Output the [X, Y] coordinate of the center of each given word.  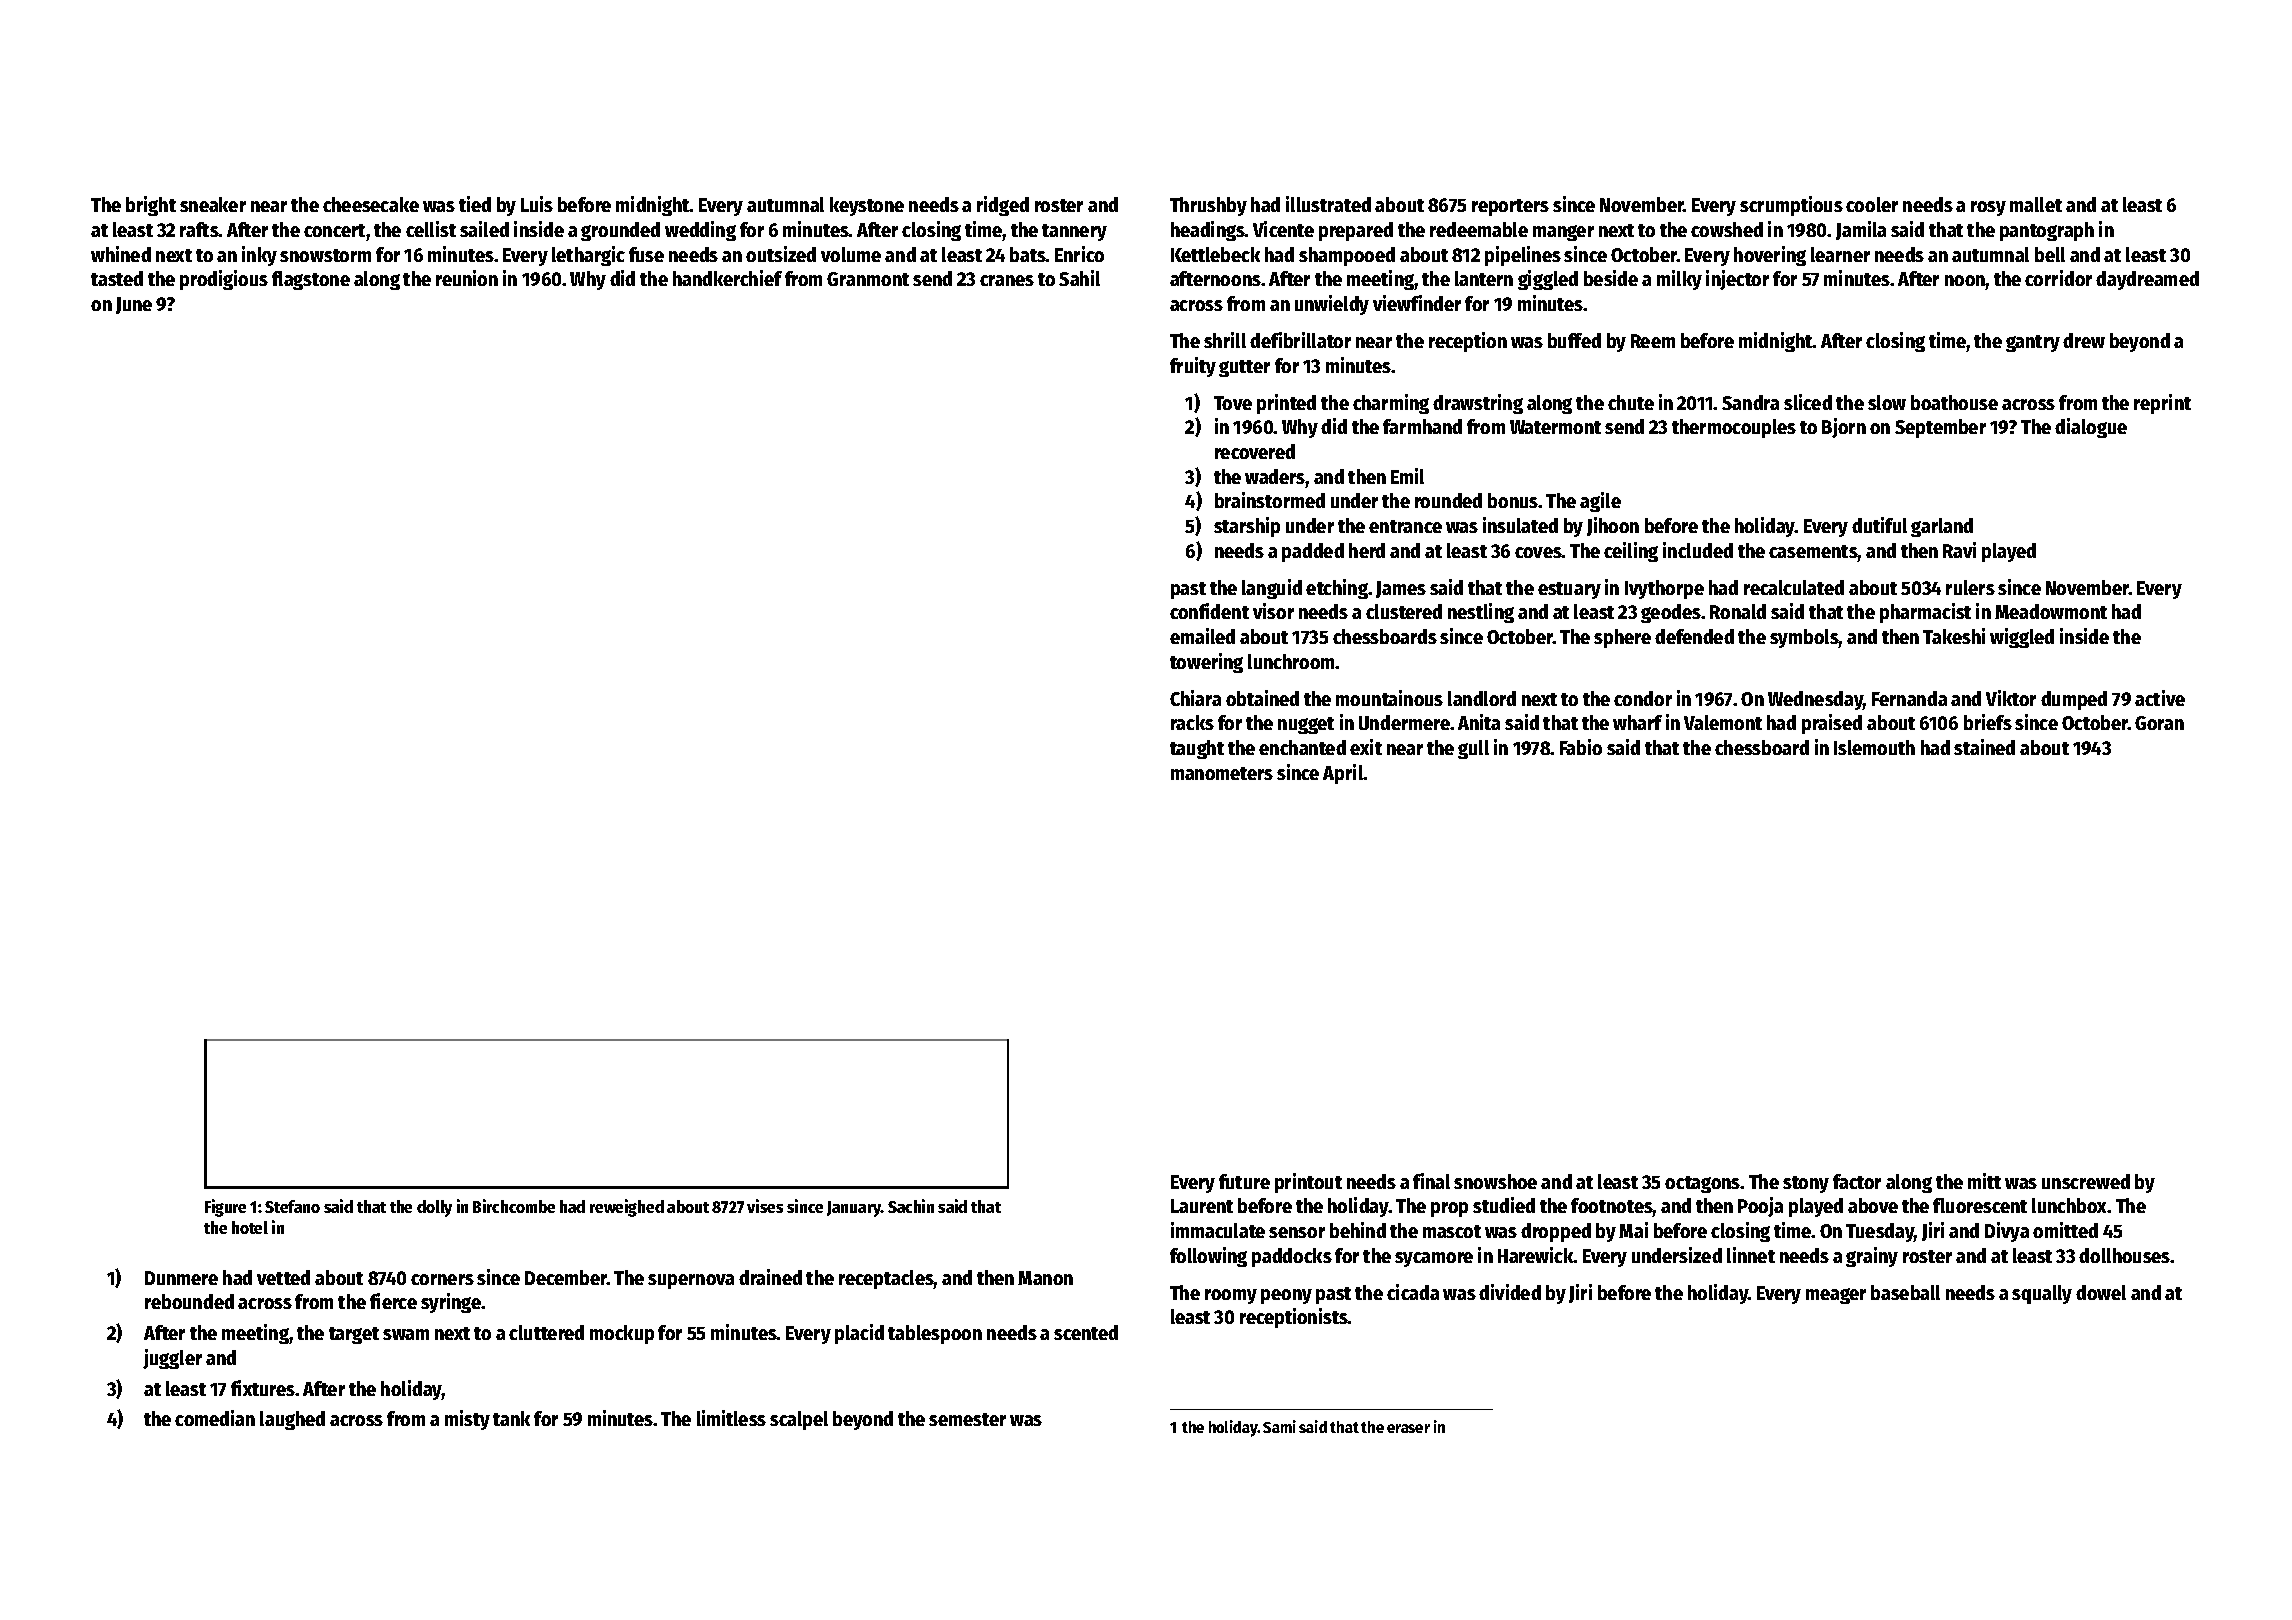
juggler [172, 1359]
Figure [225, 1208]
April [1343, 774]
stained [1984, 747]
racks [1192, 722]
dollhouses [2125, 1255]
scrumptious [1791, 206]
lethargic [588, 256]
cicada [1413, 1292]
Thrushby [1208, 206]
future [1244, 1181]
